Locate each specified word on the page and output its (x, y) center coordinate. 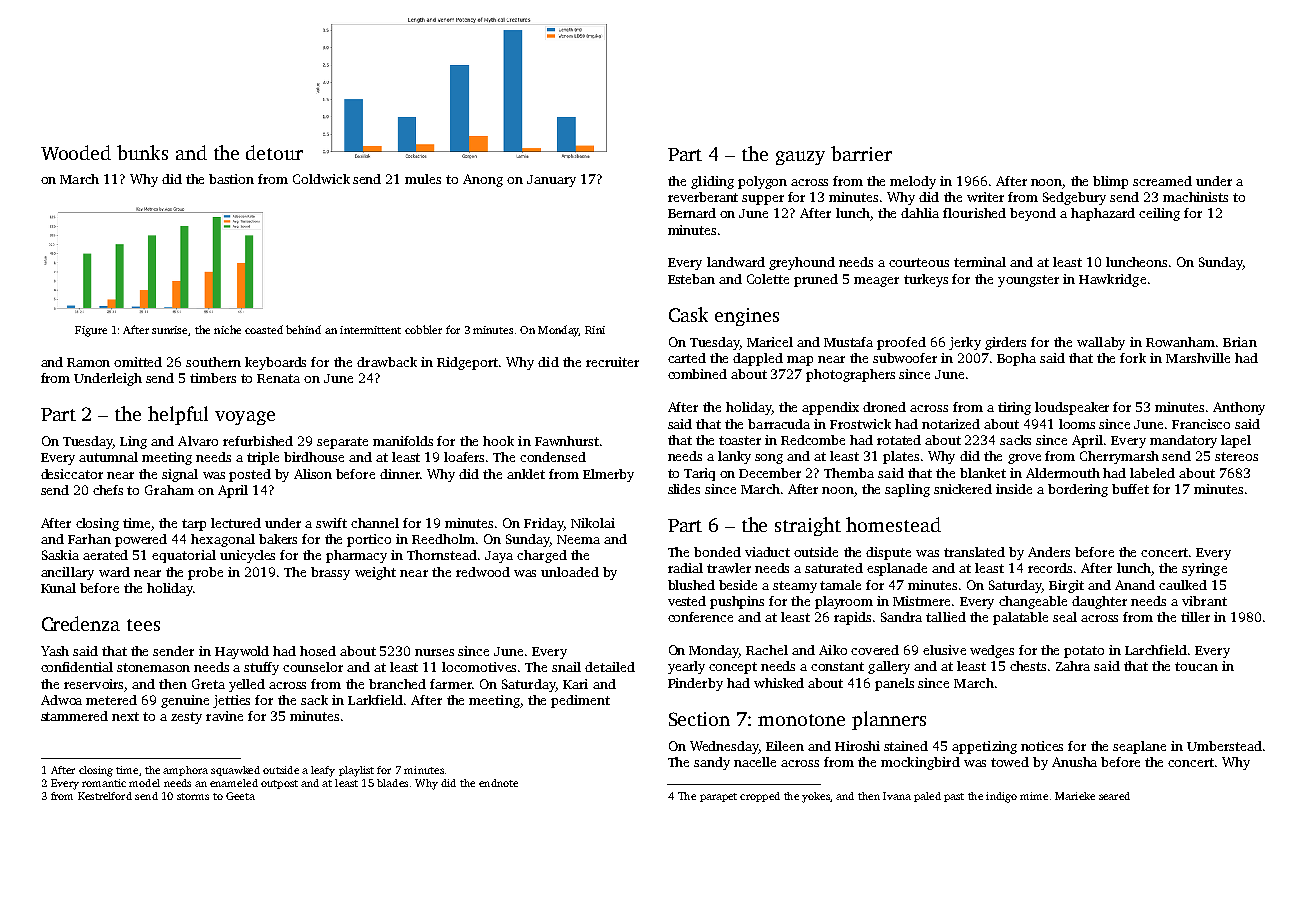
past (954, 797)
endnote (498, 783)
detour (274, 152)
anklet (526, 474)
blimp (1110, 182)
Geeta (240, 796)
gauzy (800, 158)
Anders (1049, 552)
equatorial (184, 556)
